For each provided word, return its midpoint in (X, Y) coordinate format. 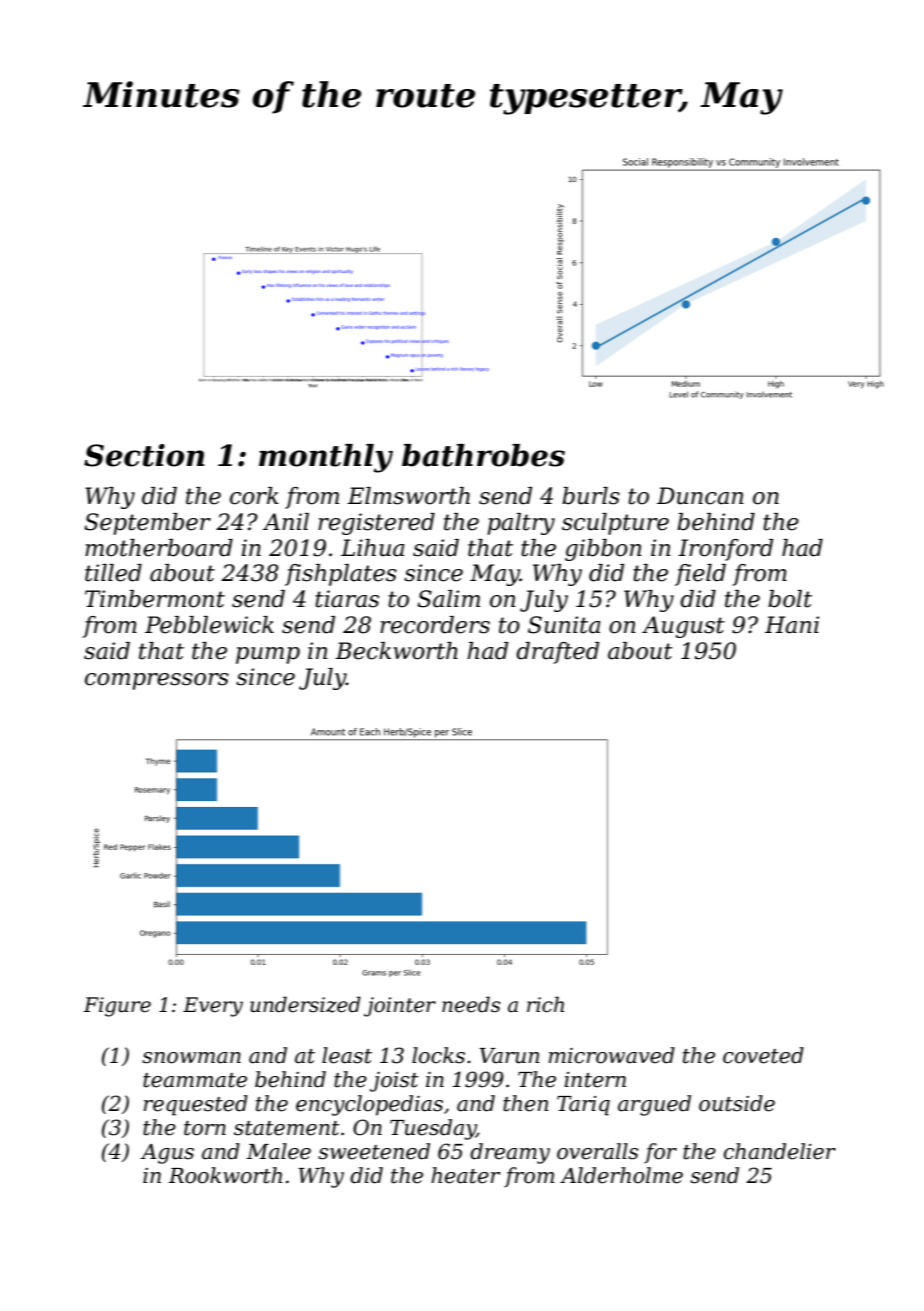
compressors (157, 681)
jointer (400, 1007)
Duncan (700, 496)
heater (466, 1175)
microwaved (612, 1055)
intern (595, 1080)
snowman (191, 1058)
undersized (305, 1004)
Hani (792, 625)
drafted (557, 653)
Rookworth (225, 1175)
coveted (763, 1055)
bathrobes (483, 455)
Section (144, 455)
